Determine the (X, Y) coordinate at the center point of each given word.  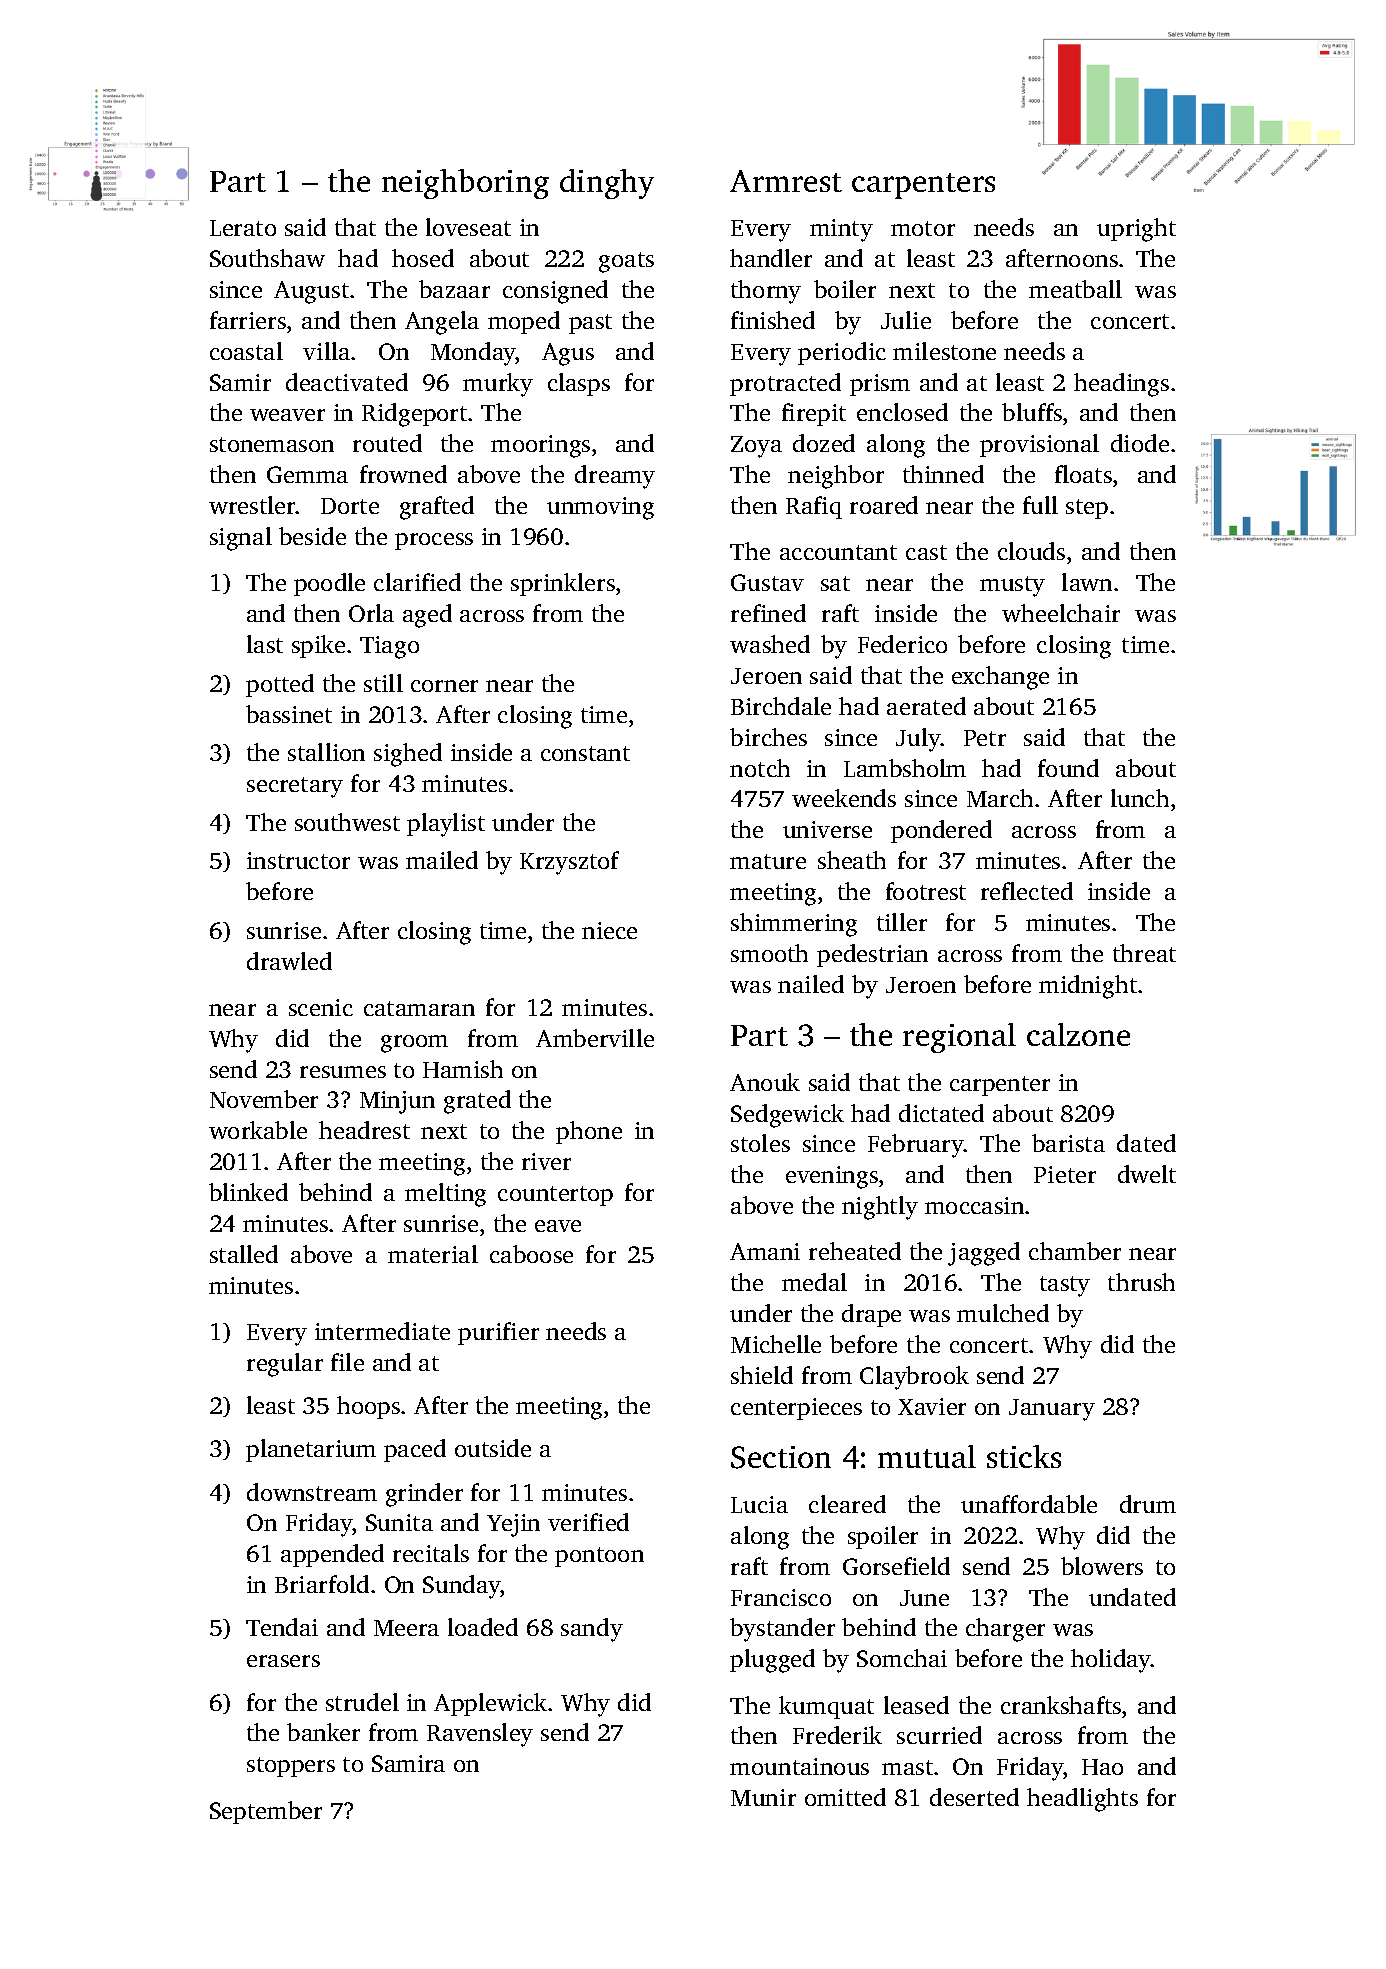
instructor (298, 860)
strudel (362, 1702)
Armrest (786, 181)
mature (768, 861)
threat (1144, 953)
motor (923, 228)
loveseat (468, 227)
